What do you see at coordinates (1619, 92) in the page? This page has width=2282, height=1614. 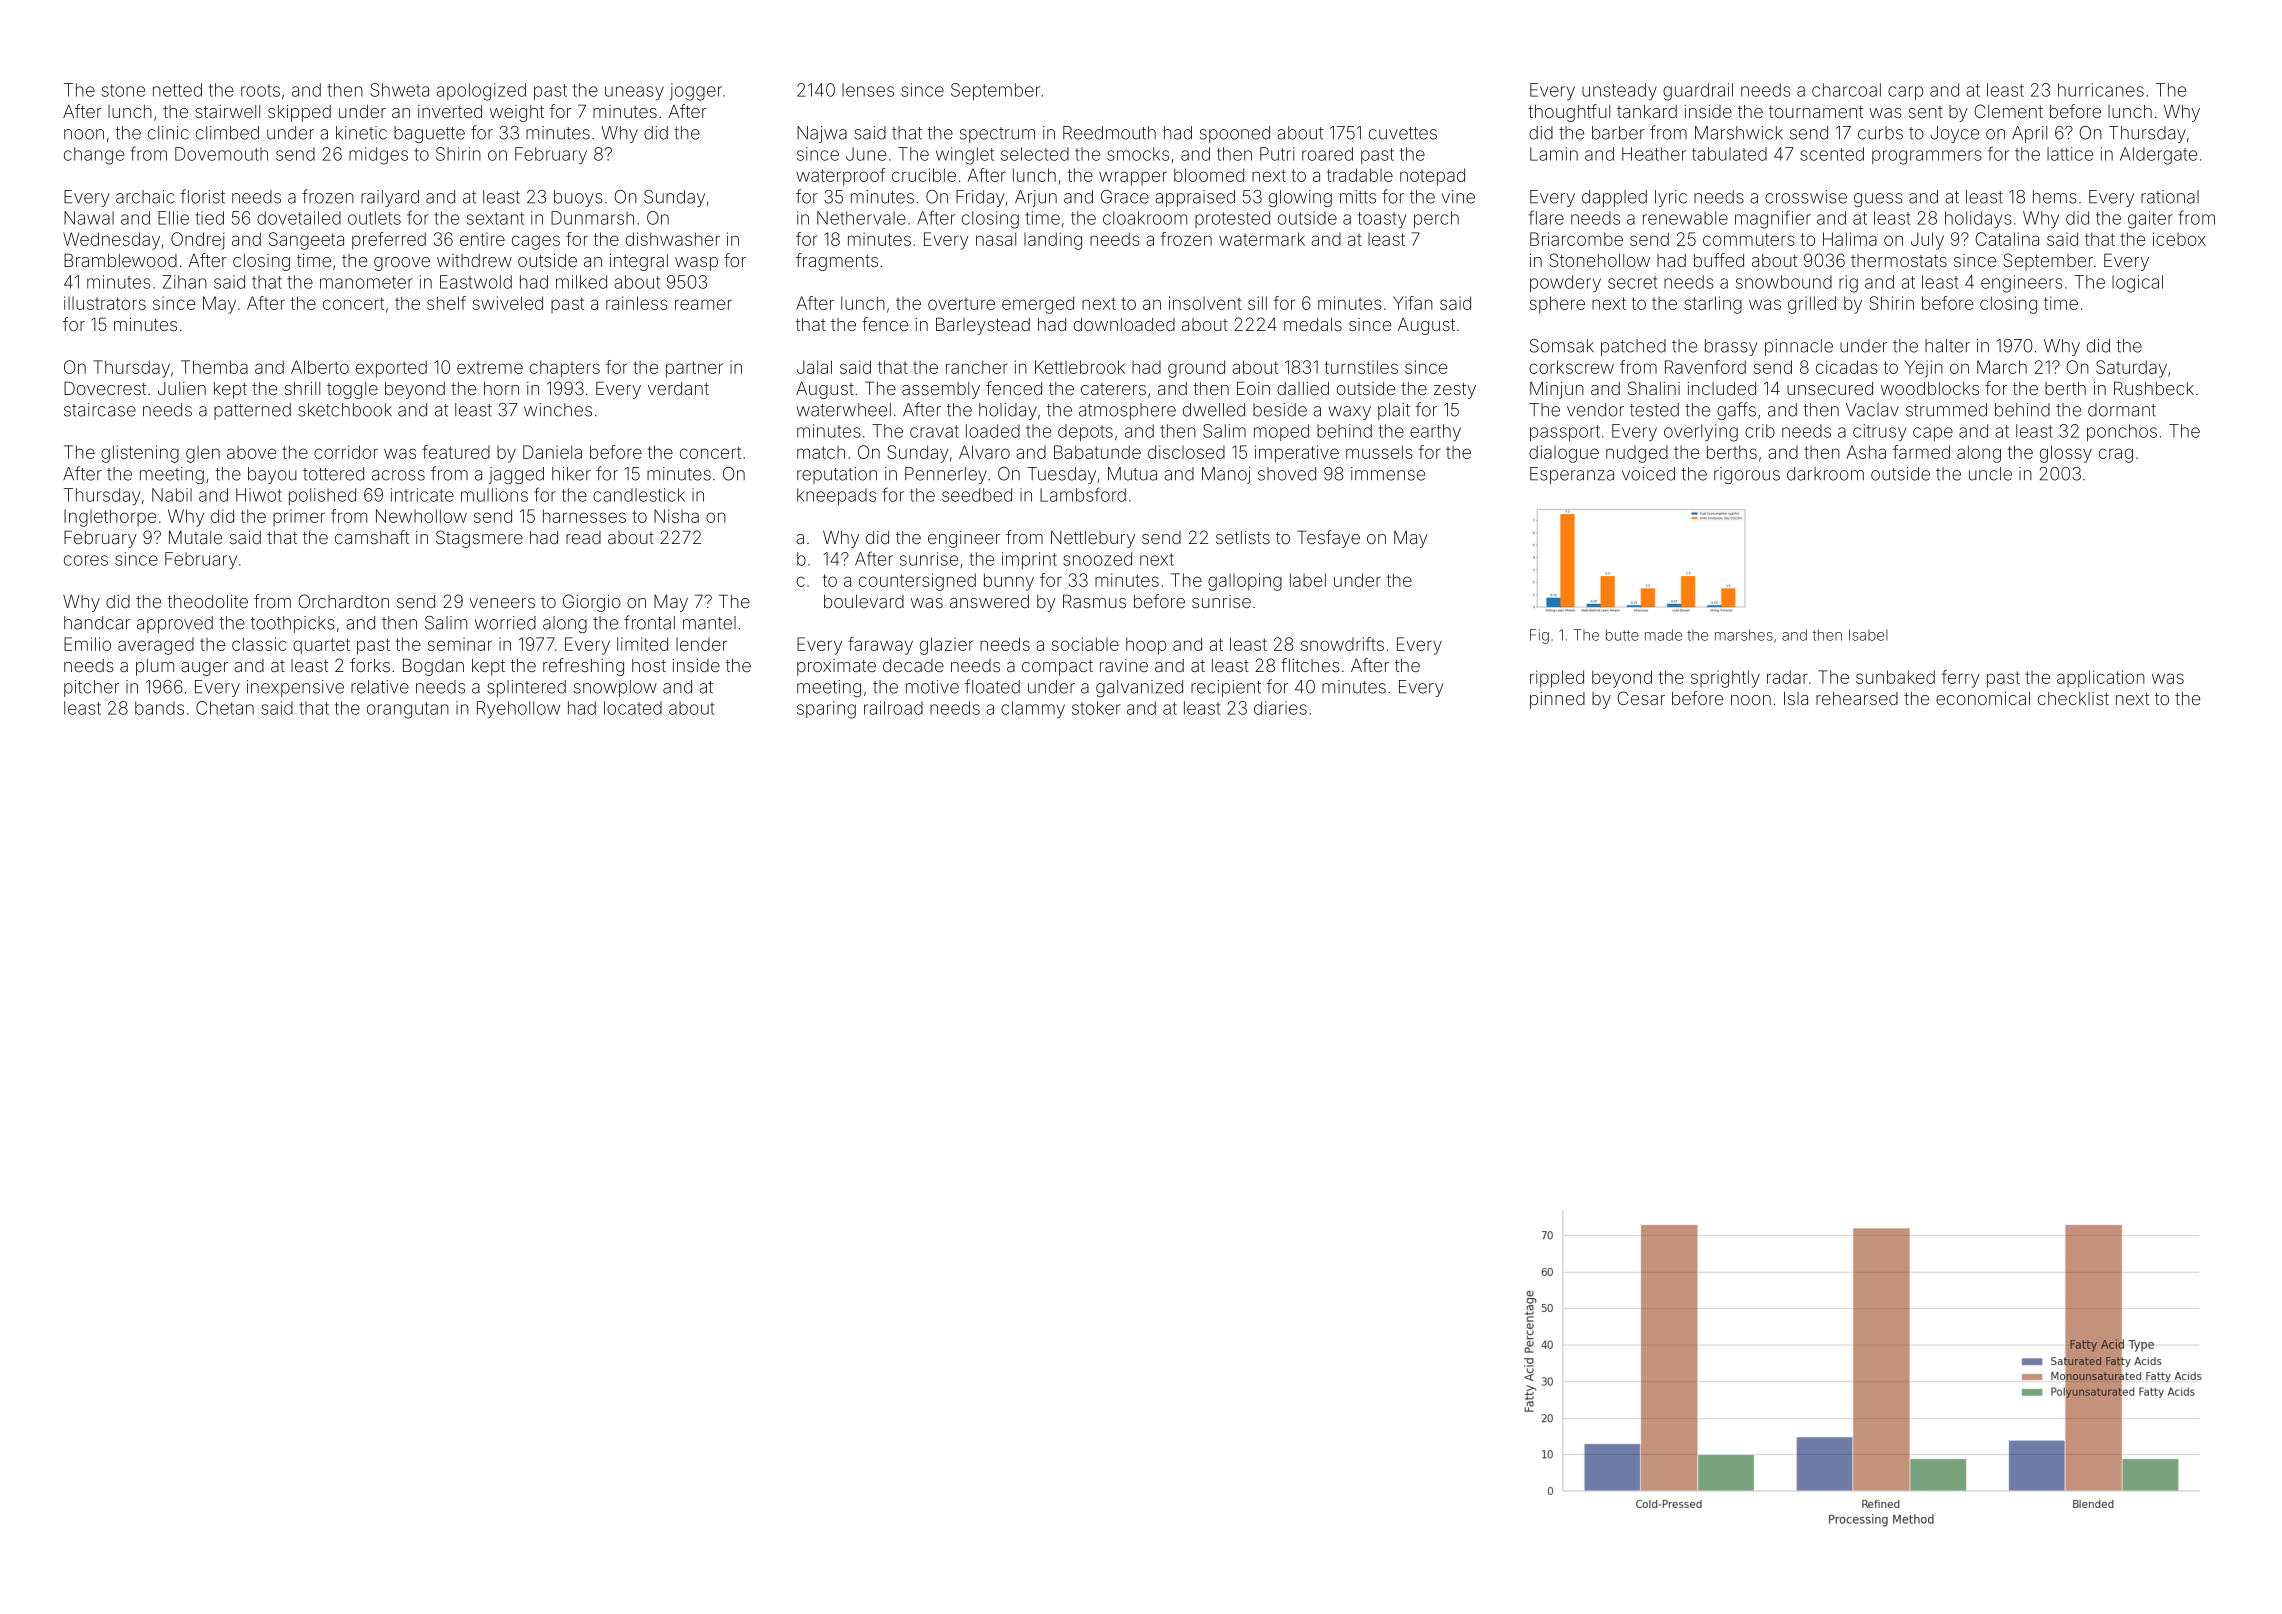 I see `unsteady` at bounding box center [1619, 92].
